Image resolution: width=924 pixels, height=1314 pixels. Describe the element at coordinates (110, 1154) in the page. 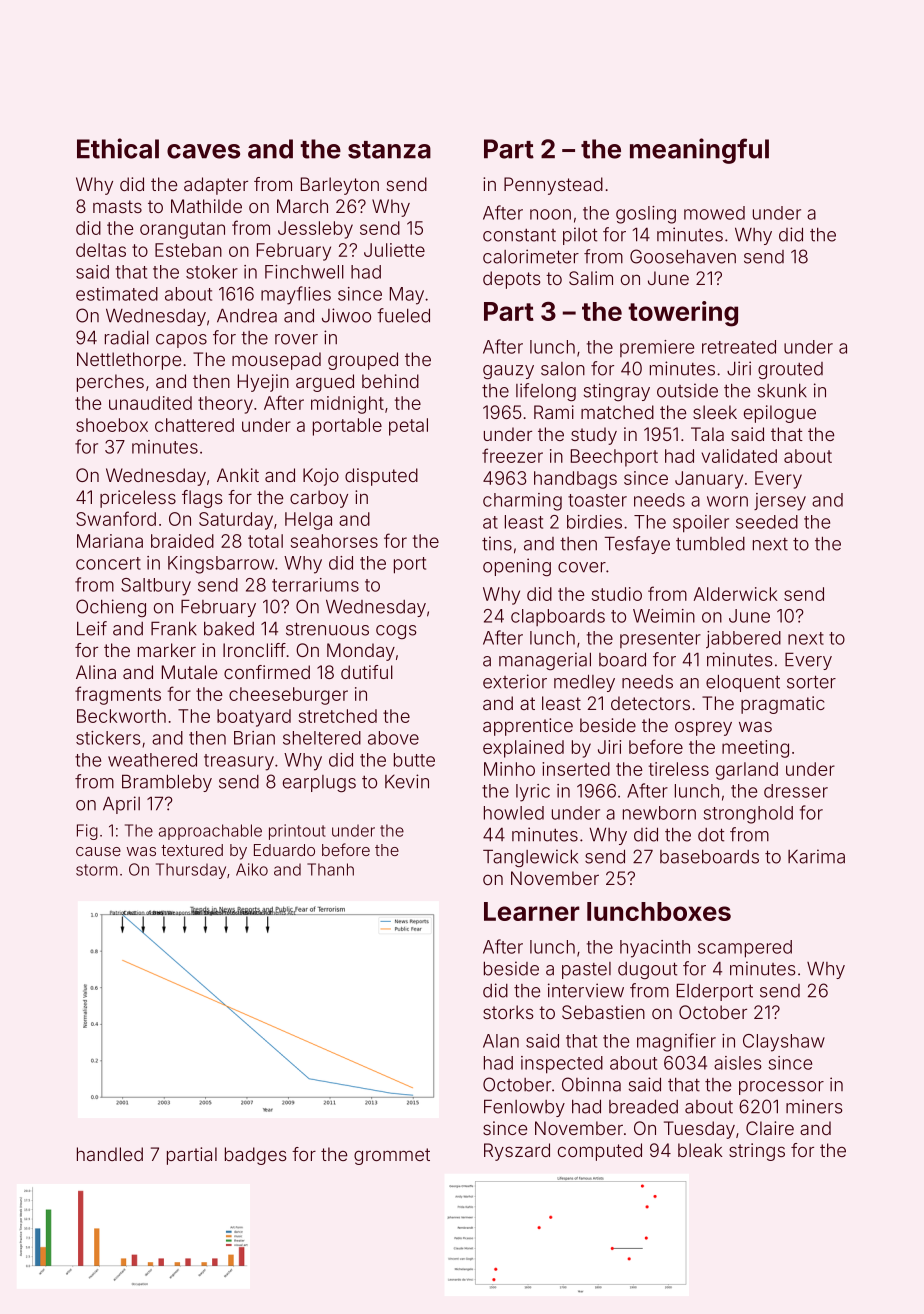

I see `handled` at that location.
